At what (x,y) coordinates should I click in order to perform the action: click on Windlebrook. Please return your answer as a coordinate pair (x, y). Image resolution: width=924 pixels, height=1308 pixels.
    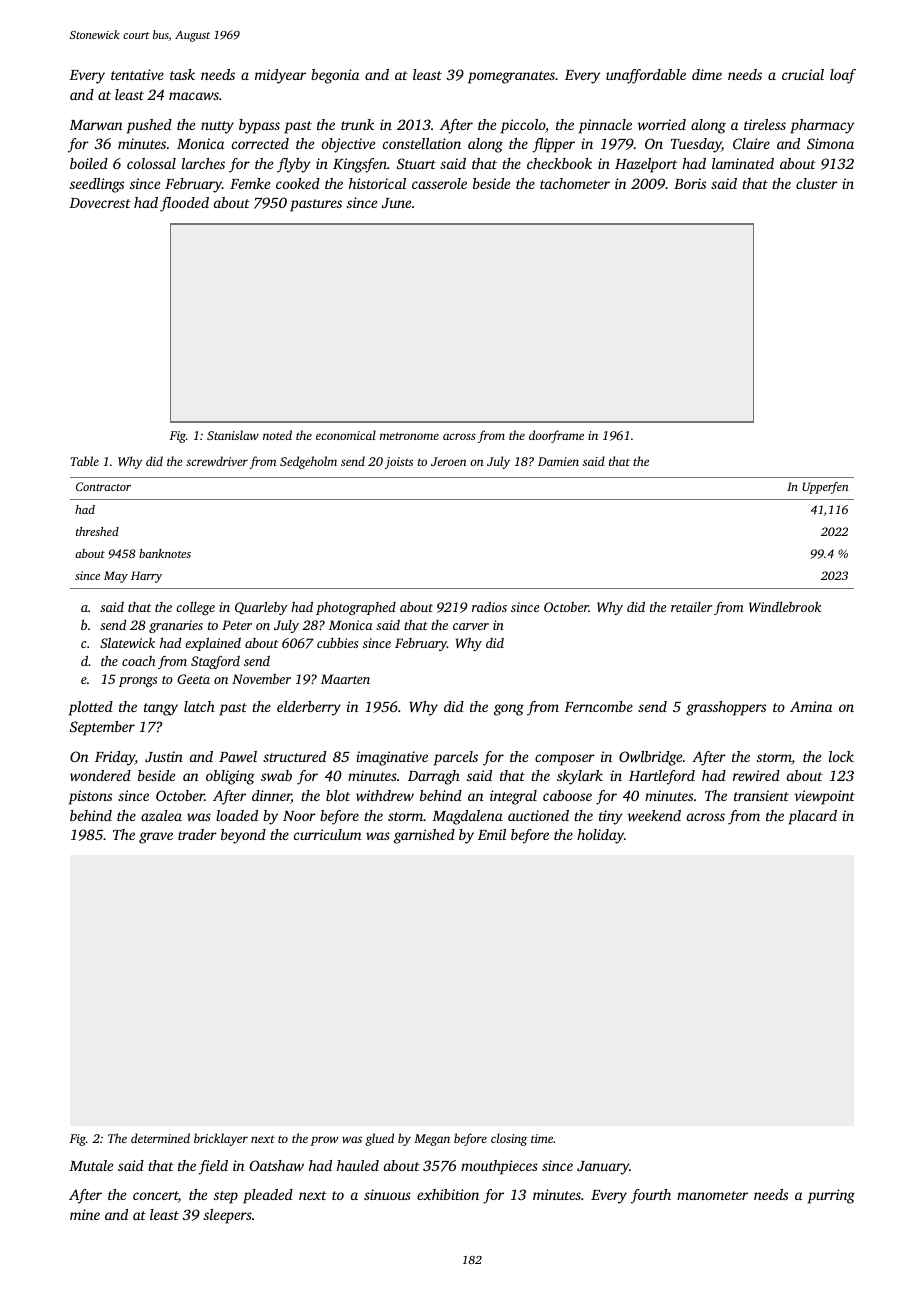
    Looking at the image, I should click on (785, 607).
